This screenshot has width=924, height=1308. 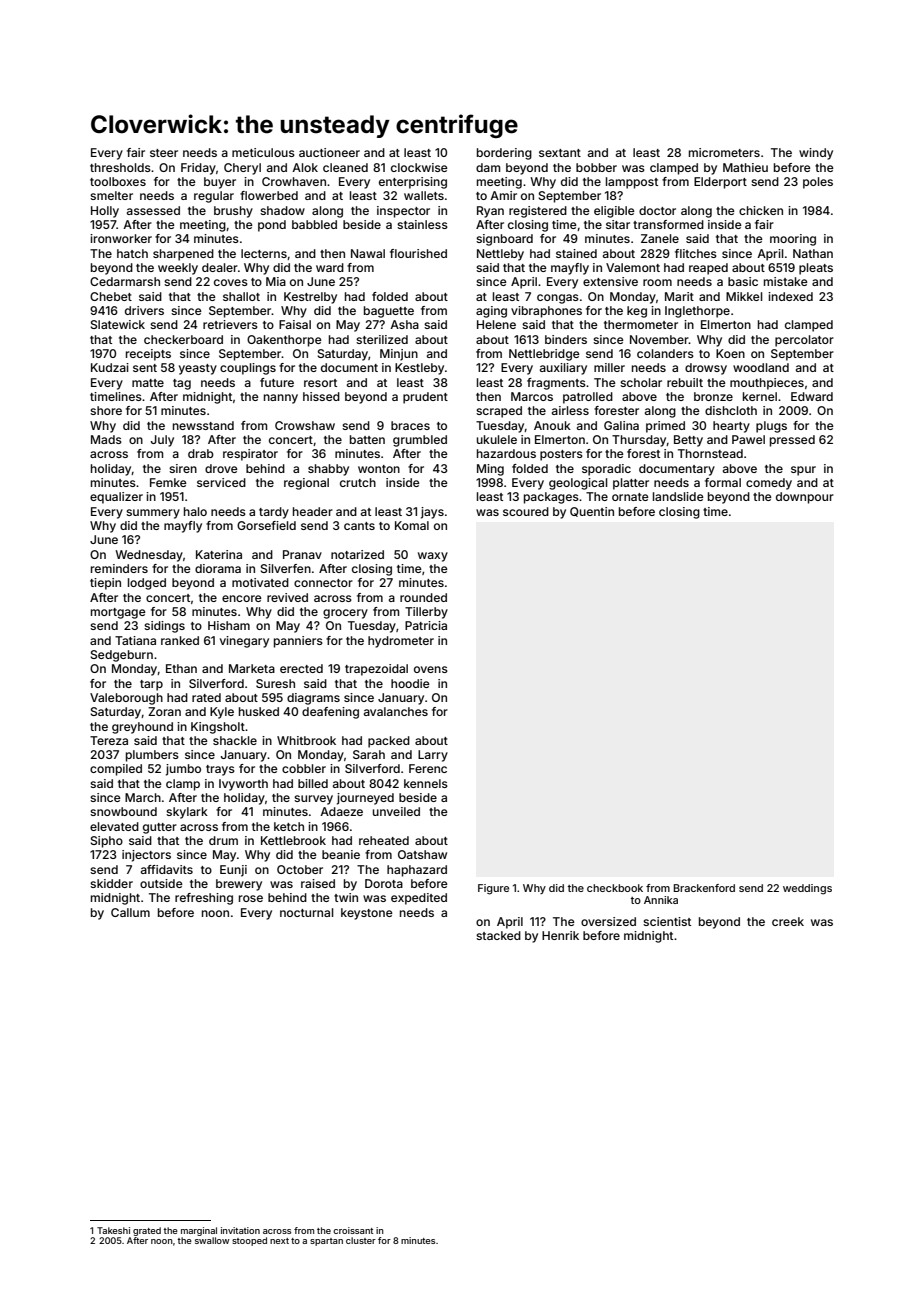 I want to click on Takeshi, so click(x=113, y=1230).
